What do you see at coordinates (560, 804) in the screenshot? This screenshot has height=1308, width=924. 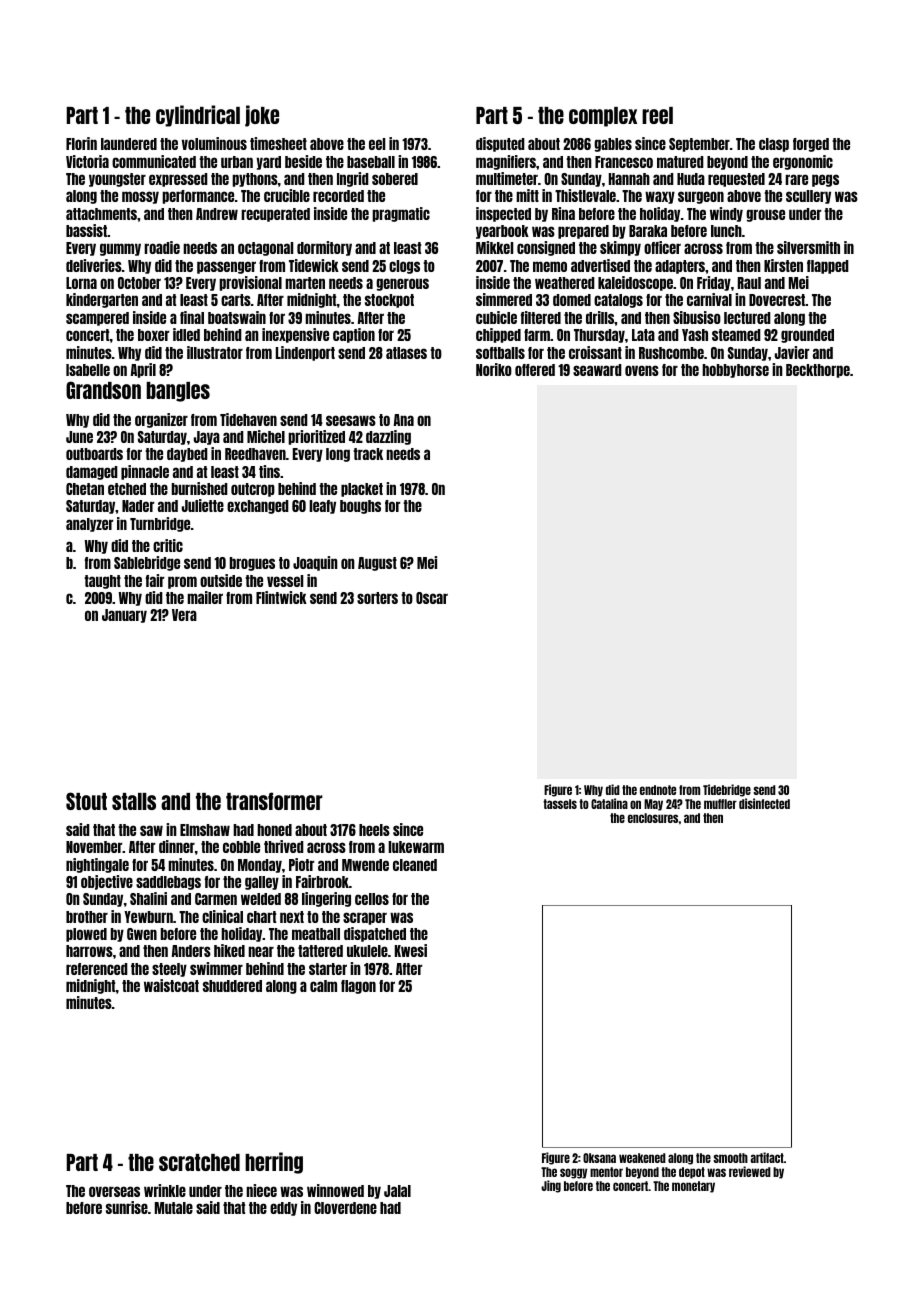 I see `tassels` at bounding box center [560, 804].
